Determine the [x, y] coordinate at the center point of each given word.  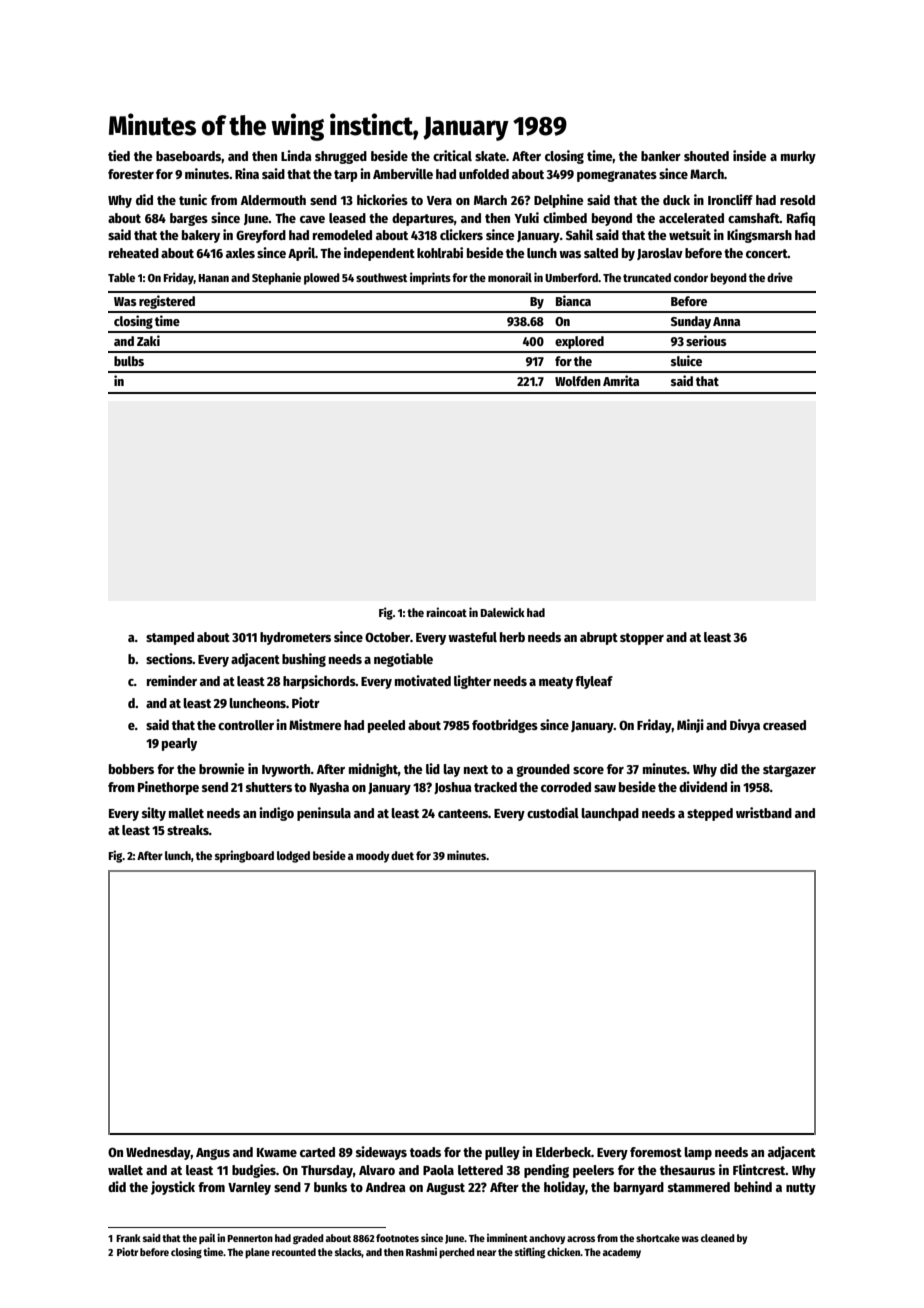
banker [661, 156]
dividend [703, 786]
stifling [530, 1253]
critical [452, 155]
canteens [463, 813]
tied [119, 155]
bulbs [129, 361]
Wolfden [578, 381]
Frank [128, 1238]
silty [154, 814]
